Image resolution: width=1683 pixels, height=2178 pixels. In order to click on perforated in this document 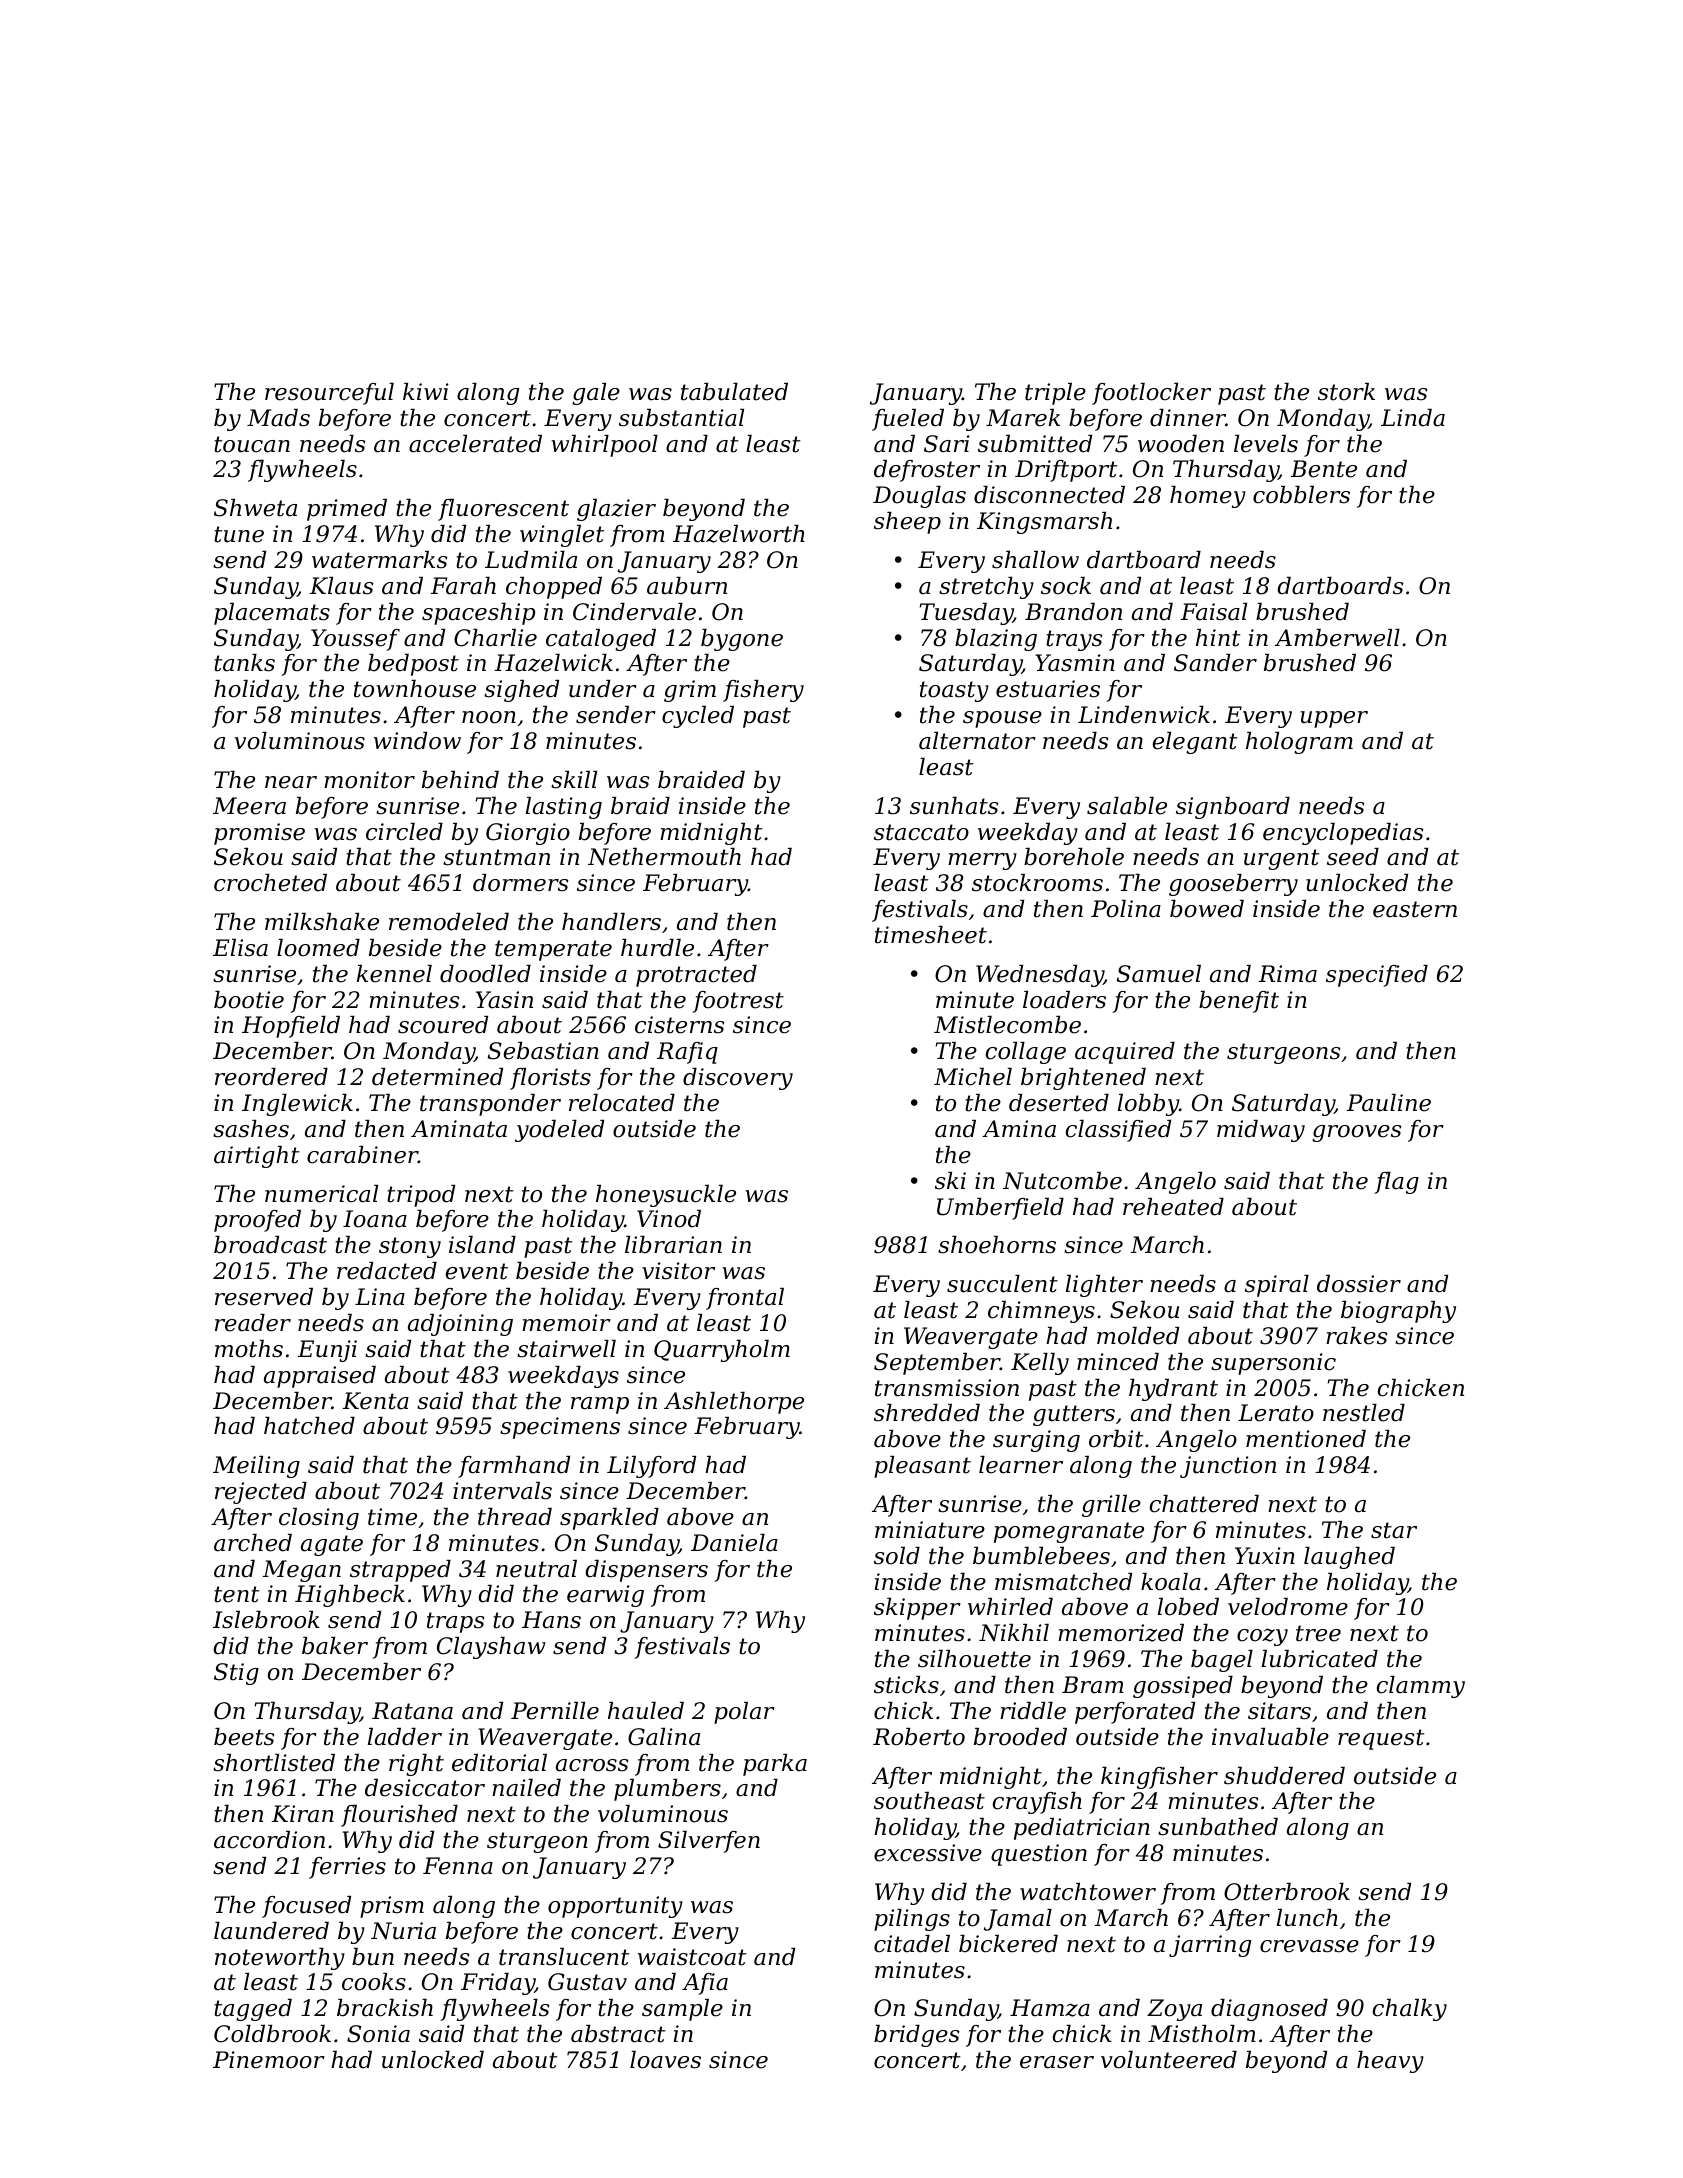, I will do `click(1135, 1713)`.
